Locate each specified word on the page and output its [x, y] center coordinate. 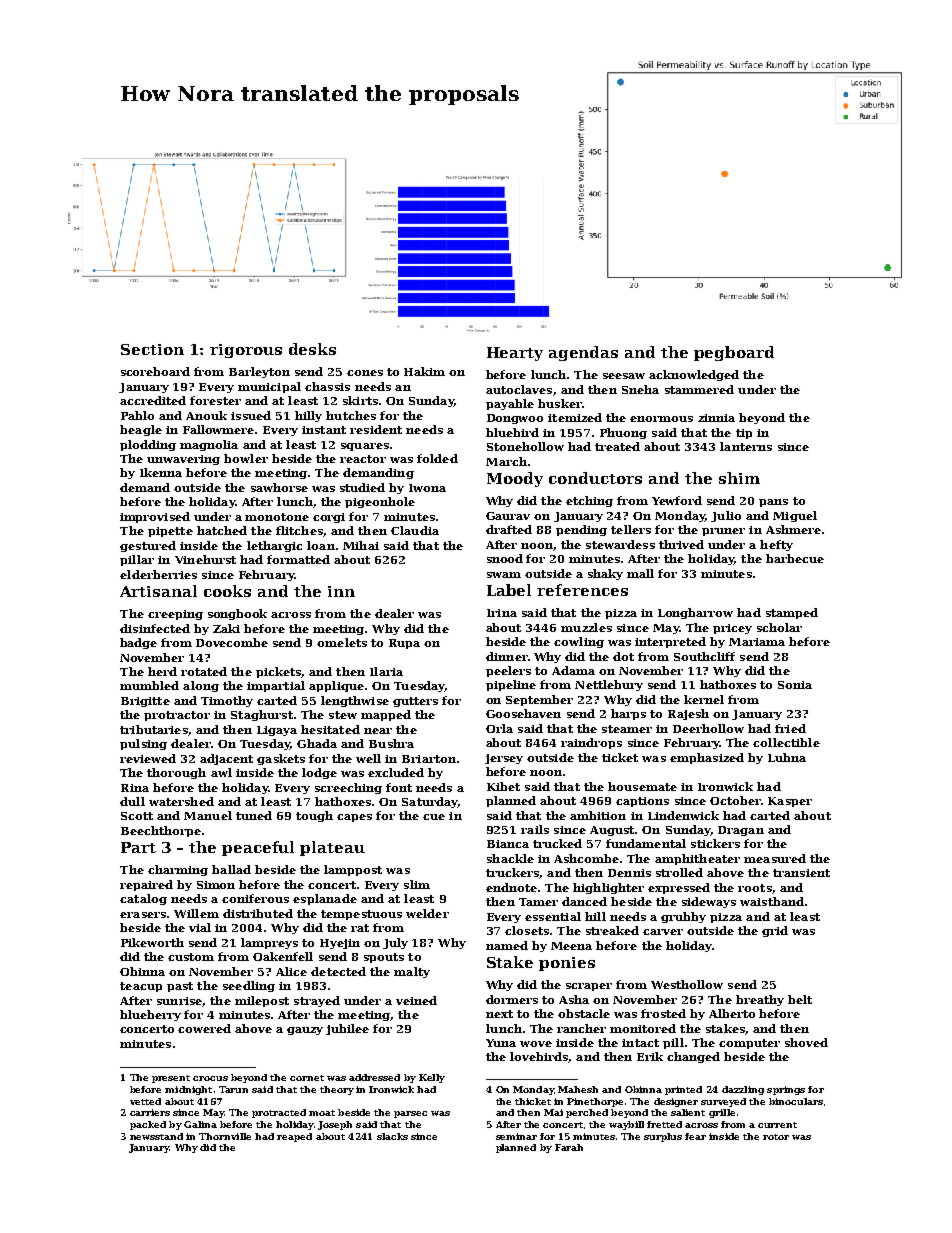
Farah [569, 1147]
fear [695, 1136]
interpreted [670, 642]
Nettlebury [609, 685]
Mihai [361, 545]
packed [148, 1125]
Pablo [137, 415]
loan [321, 545]
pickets [278, 672]
